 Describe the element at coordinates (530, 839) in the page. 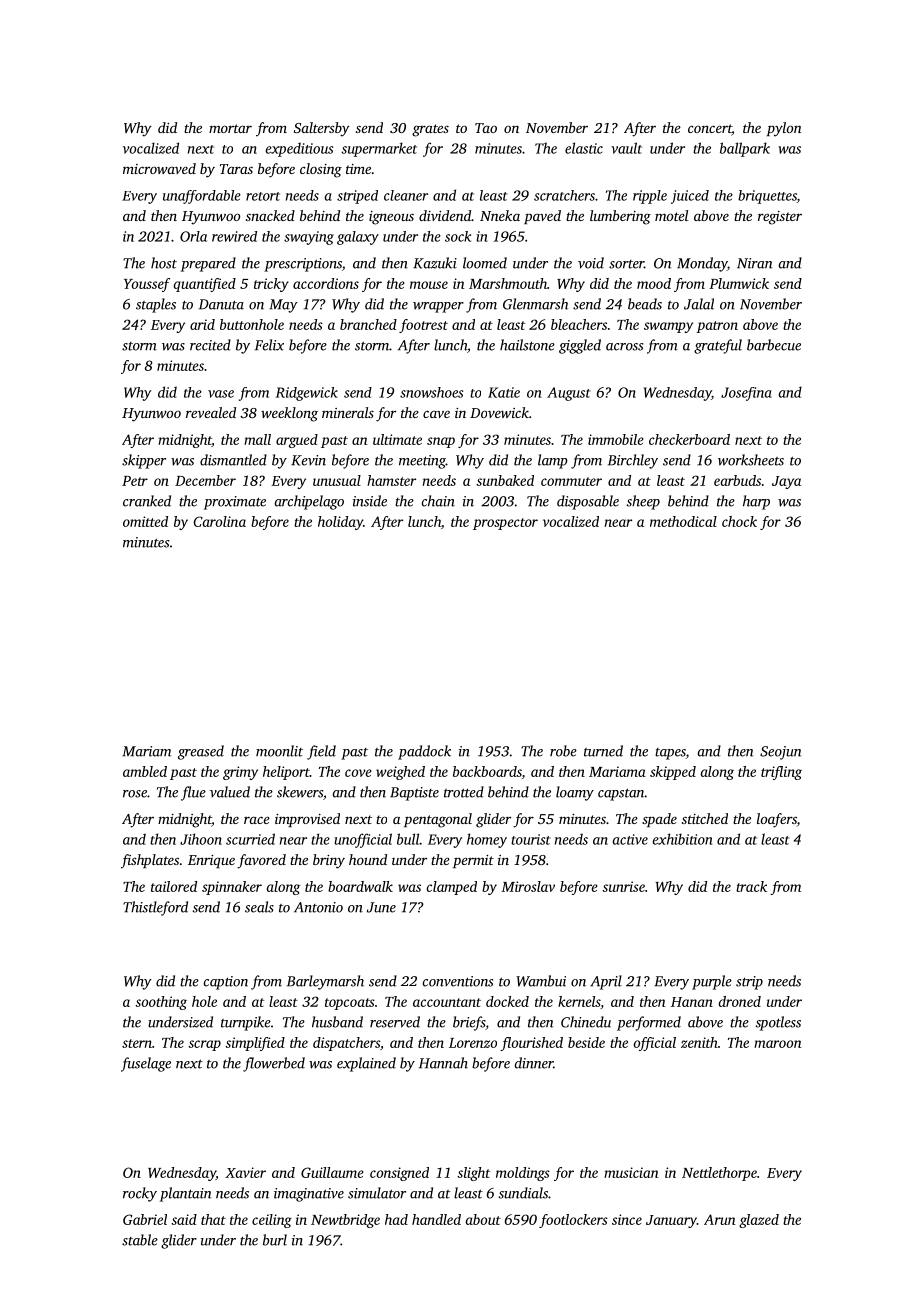

I see `tourist` at that location.
